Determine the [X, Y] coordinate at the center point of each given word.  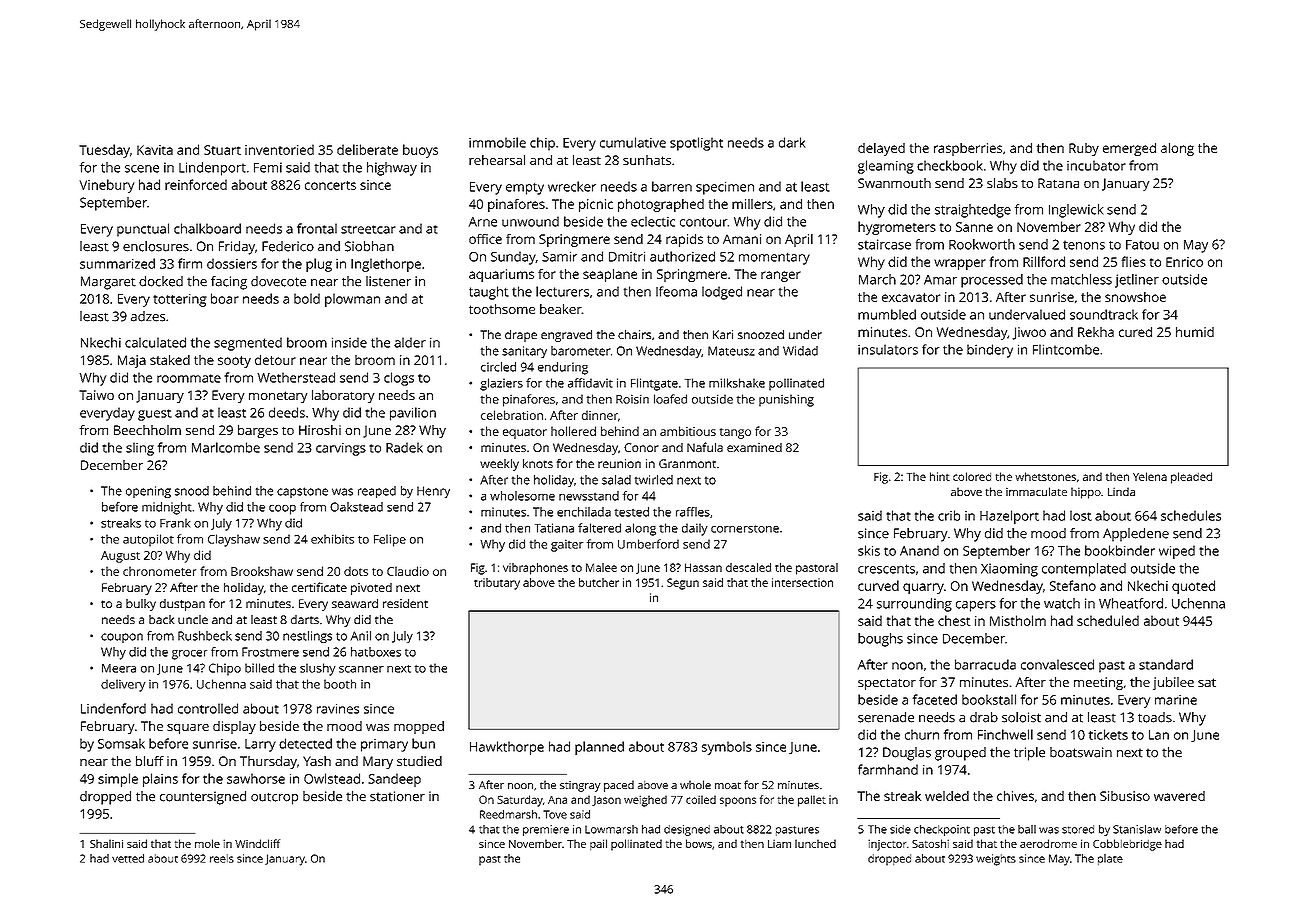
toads [1155, 717]
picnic [596, 205]
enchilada [584, 512]
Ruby [1084, 149]
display [234, 727]
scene [142, 169]
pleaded [1191, 478]
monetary [278, 397]
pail [598, 844]
